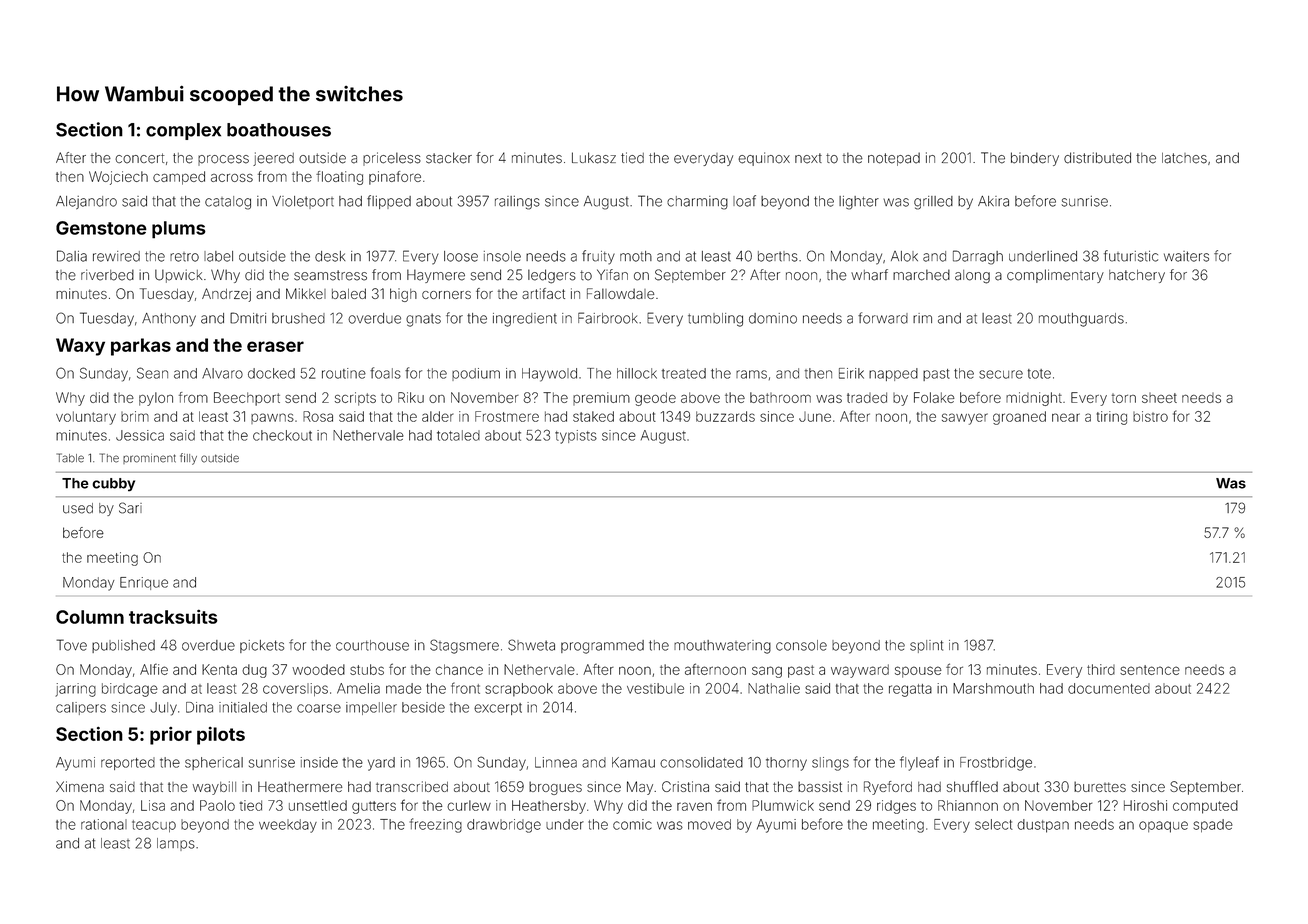 Image resolution: width=1308 pixels, height=924 pixels. Describe the element at coordinates (1150, 416) in the screenshot. I see `bistro` at that location.
